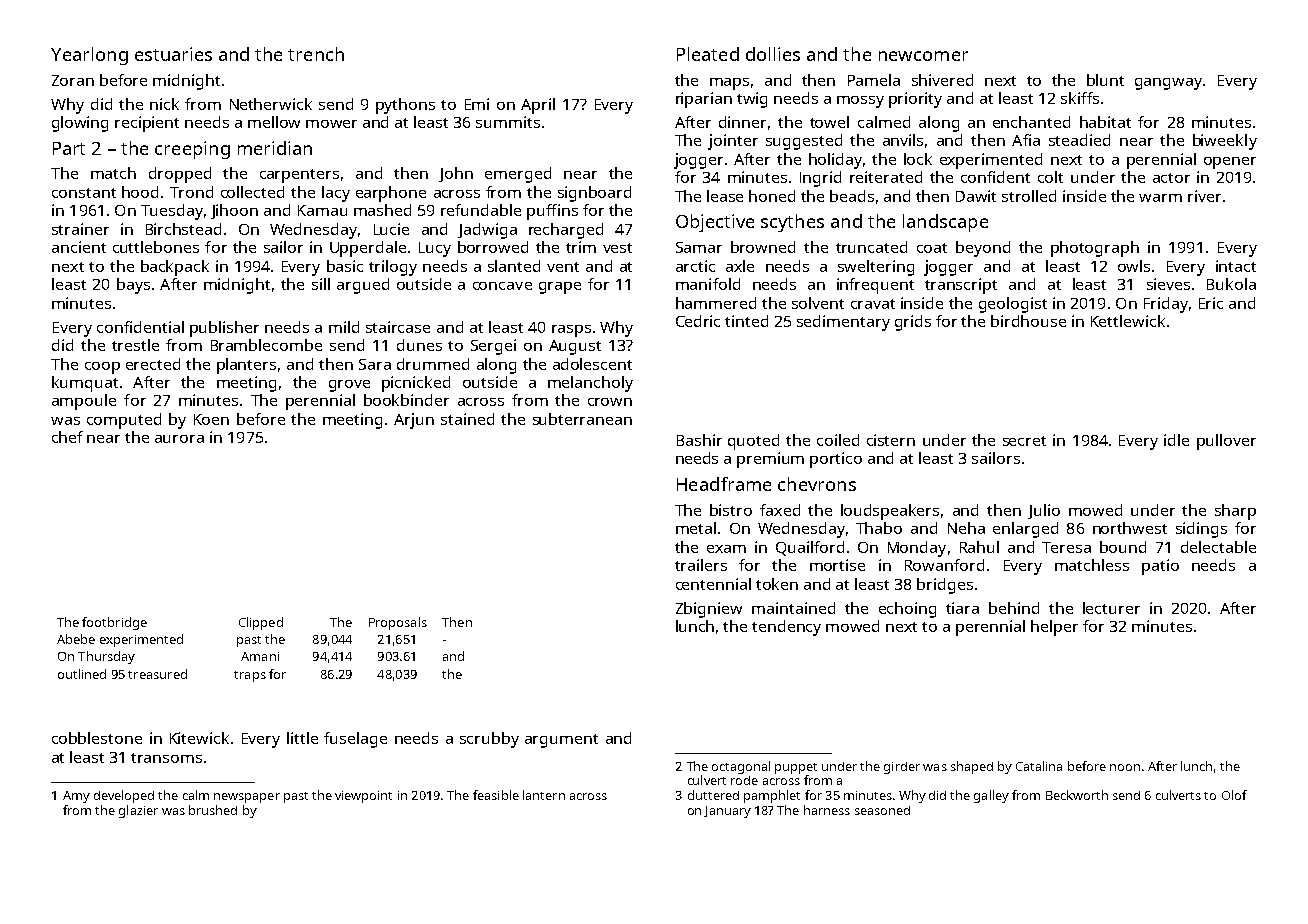 The height and width of the screenshot is (924, 1308). I want to click on stained, so click(467, 419).
